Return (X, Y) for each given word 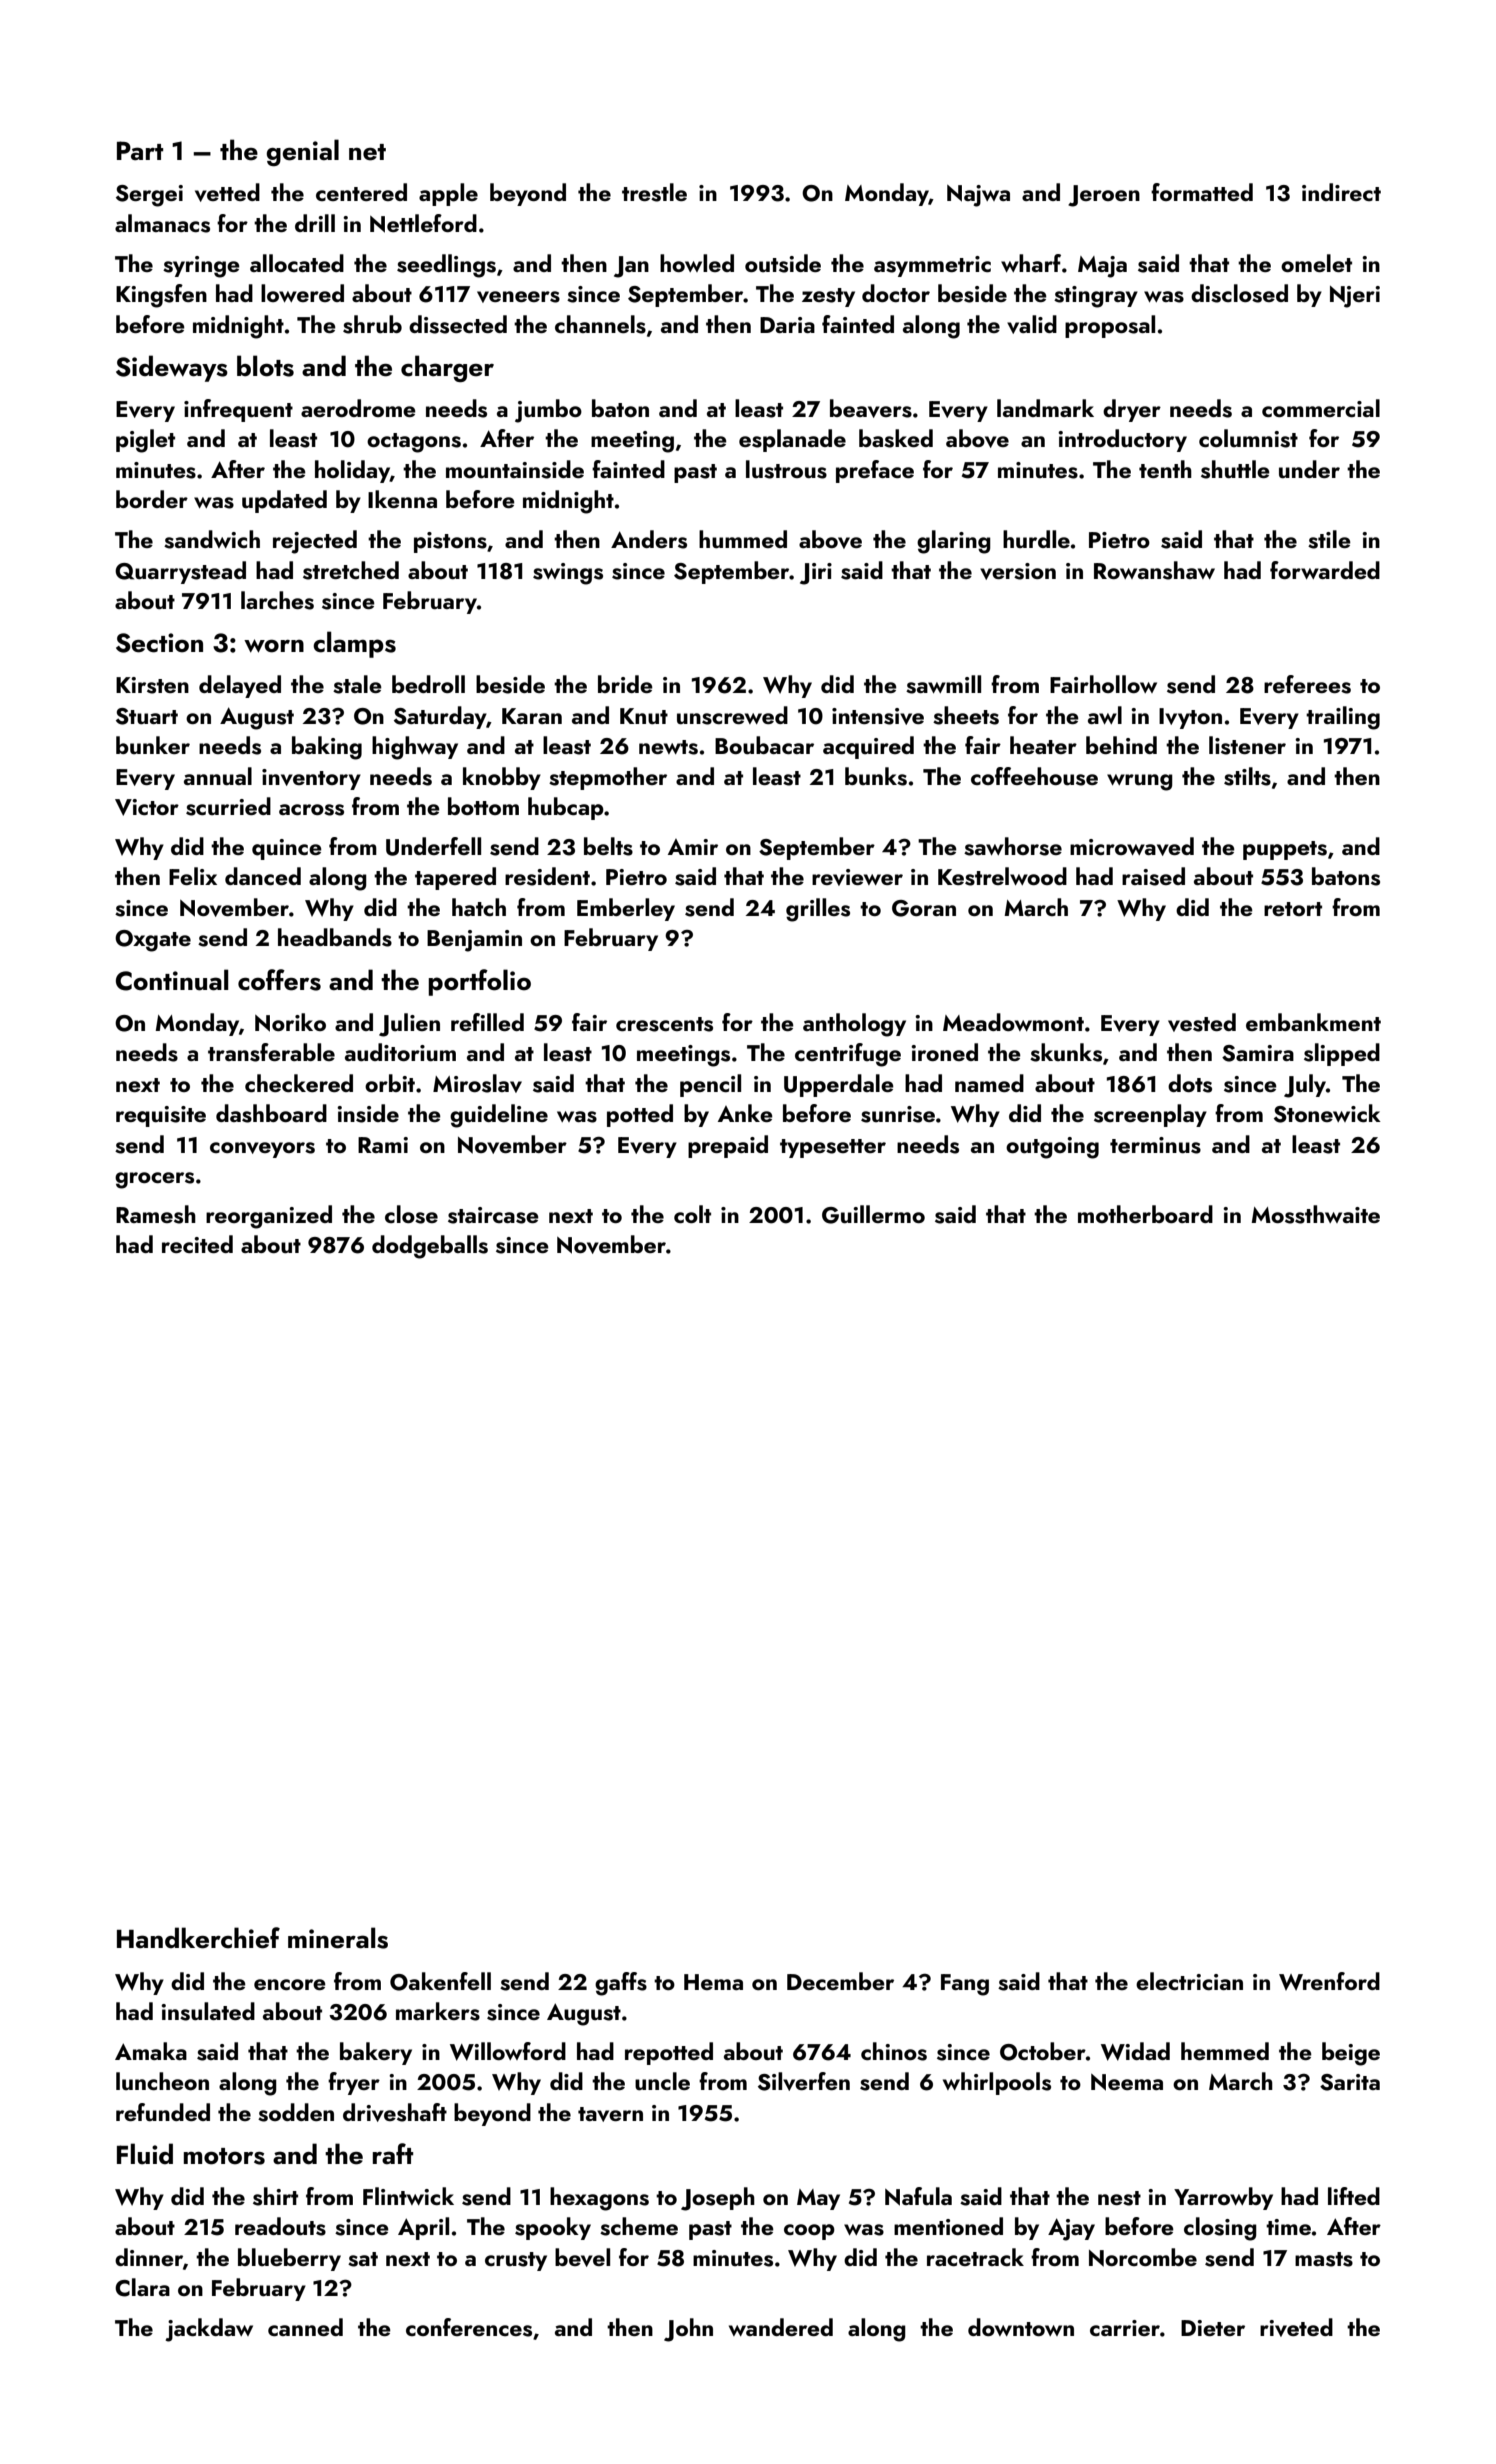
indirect (1341, 192)
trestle (654, 192)
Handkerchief (198, 1938)
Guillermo (873, 1214)
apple (448, 194)
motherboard (1145, 1214)
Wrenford (1329, 1981)
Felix (193, 876)
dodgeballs (430, 1247)
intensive (878, 716)
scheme (639, 2226)
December (840, 1981)
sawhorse (1013, 846)
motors (224, 2156)
